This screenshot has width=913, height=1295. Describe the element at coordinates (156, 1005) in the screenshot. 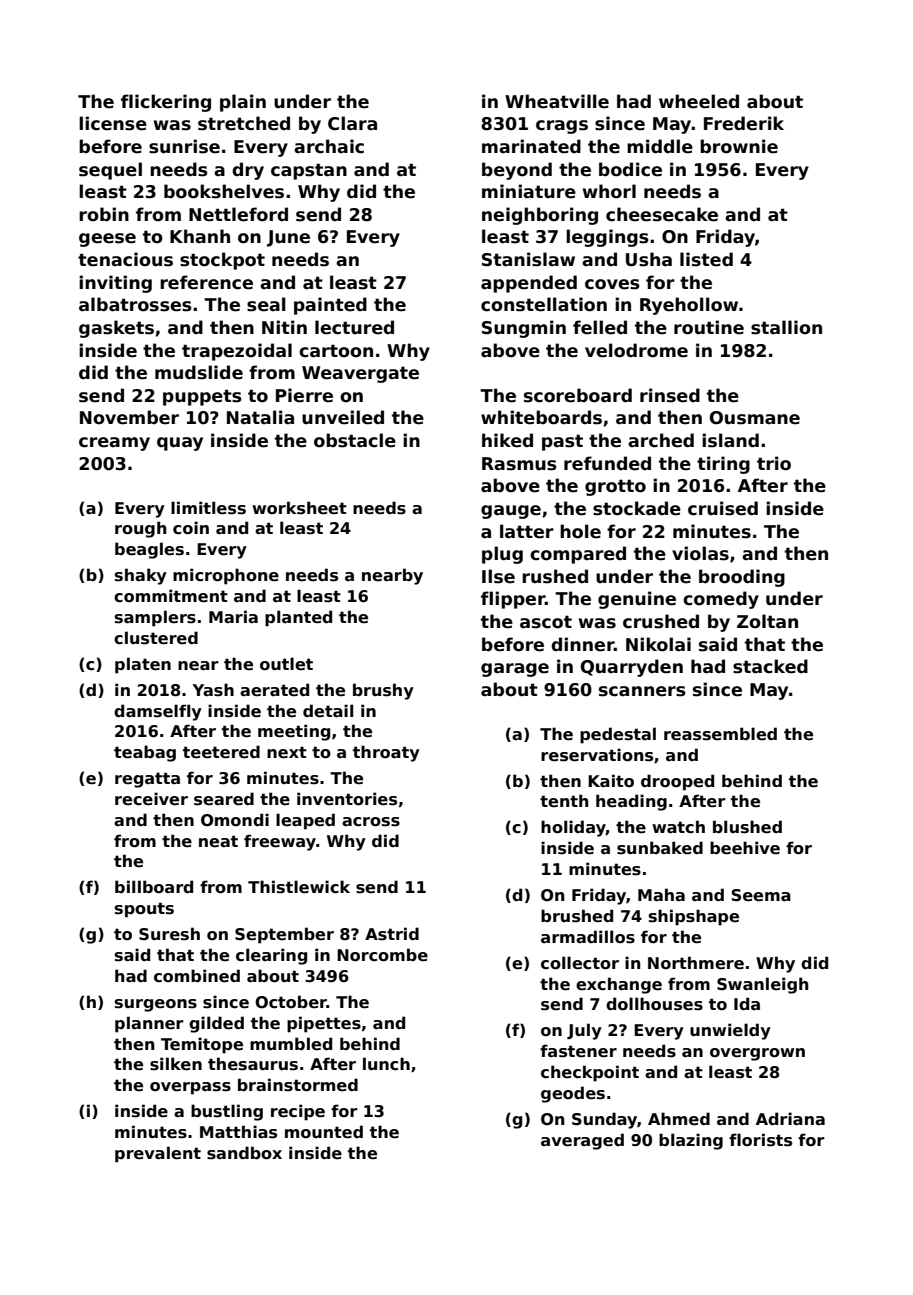

I see `surgeons` at that location.
